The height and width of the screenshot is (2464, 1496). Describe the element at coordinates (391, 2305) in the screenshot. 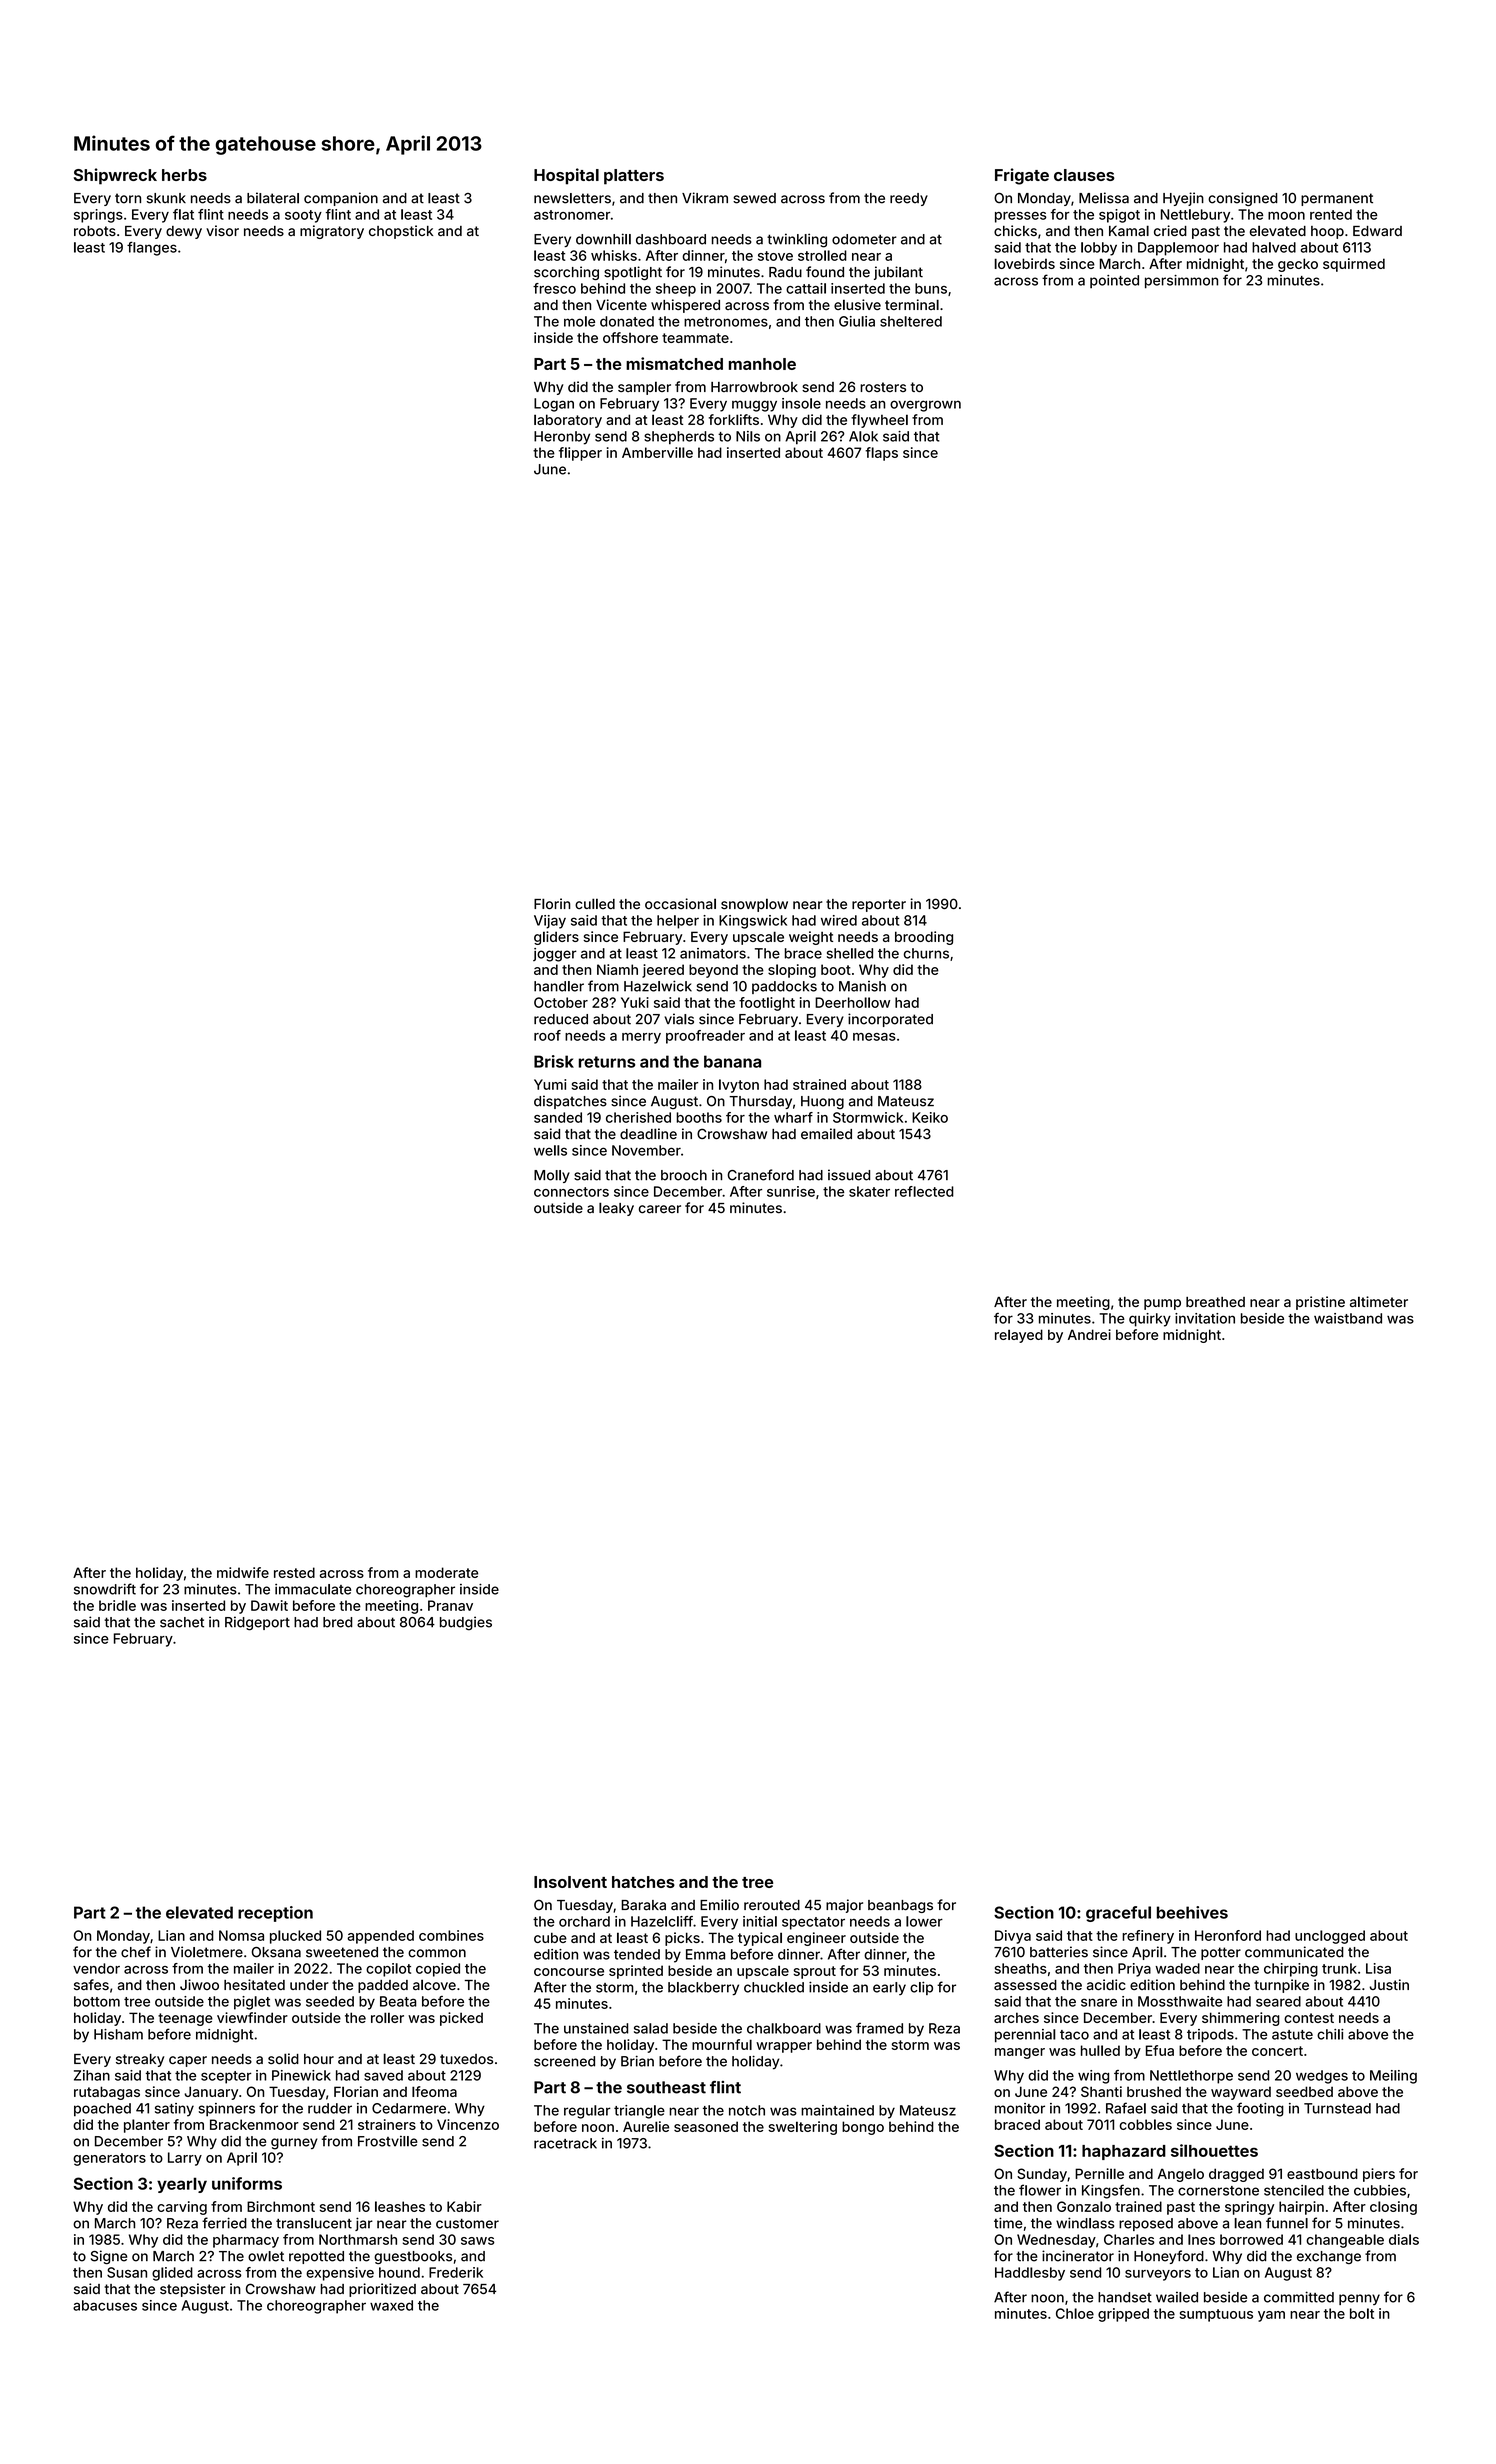

I see `waxed` at that location.
